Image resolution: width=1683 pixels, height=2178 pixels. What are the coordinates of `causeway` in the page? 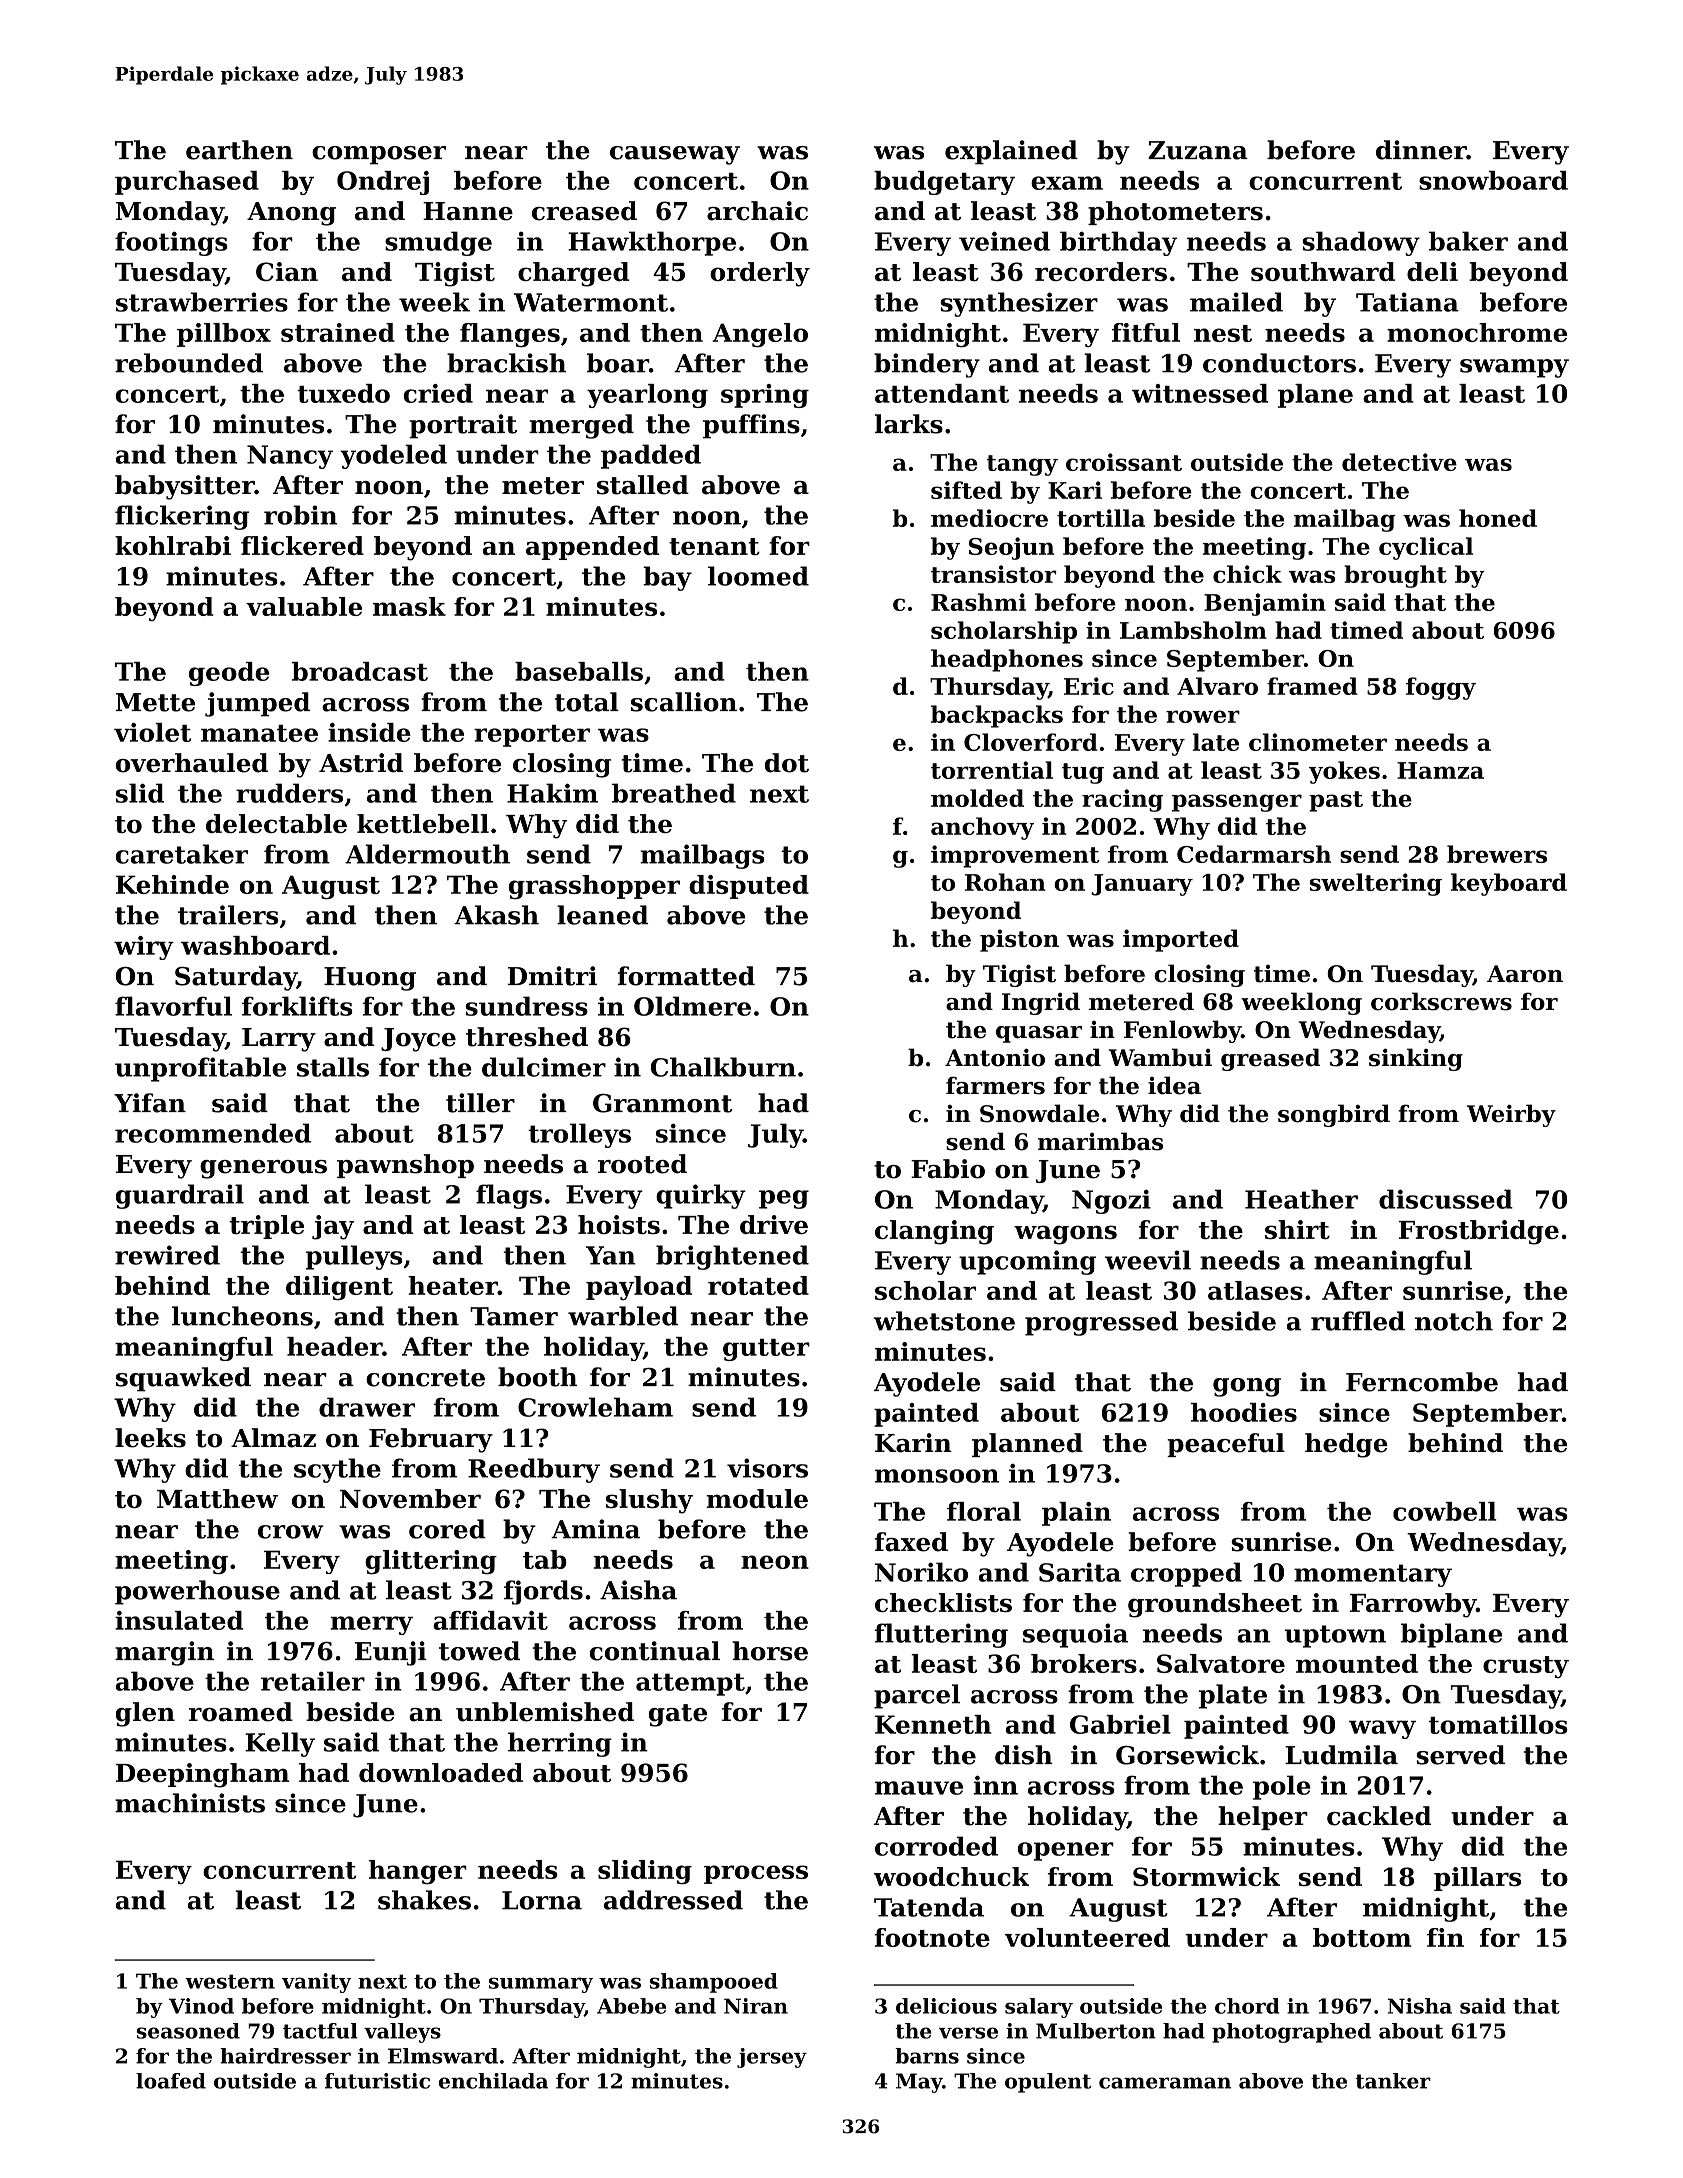 It's located at (675, 155).
